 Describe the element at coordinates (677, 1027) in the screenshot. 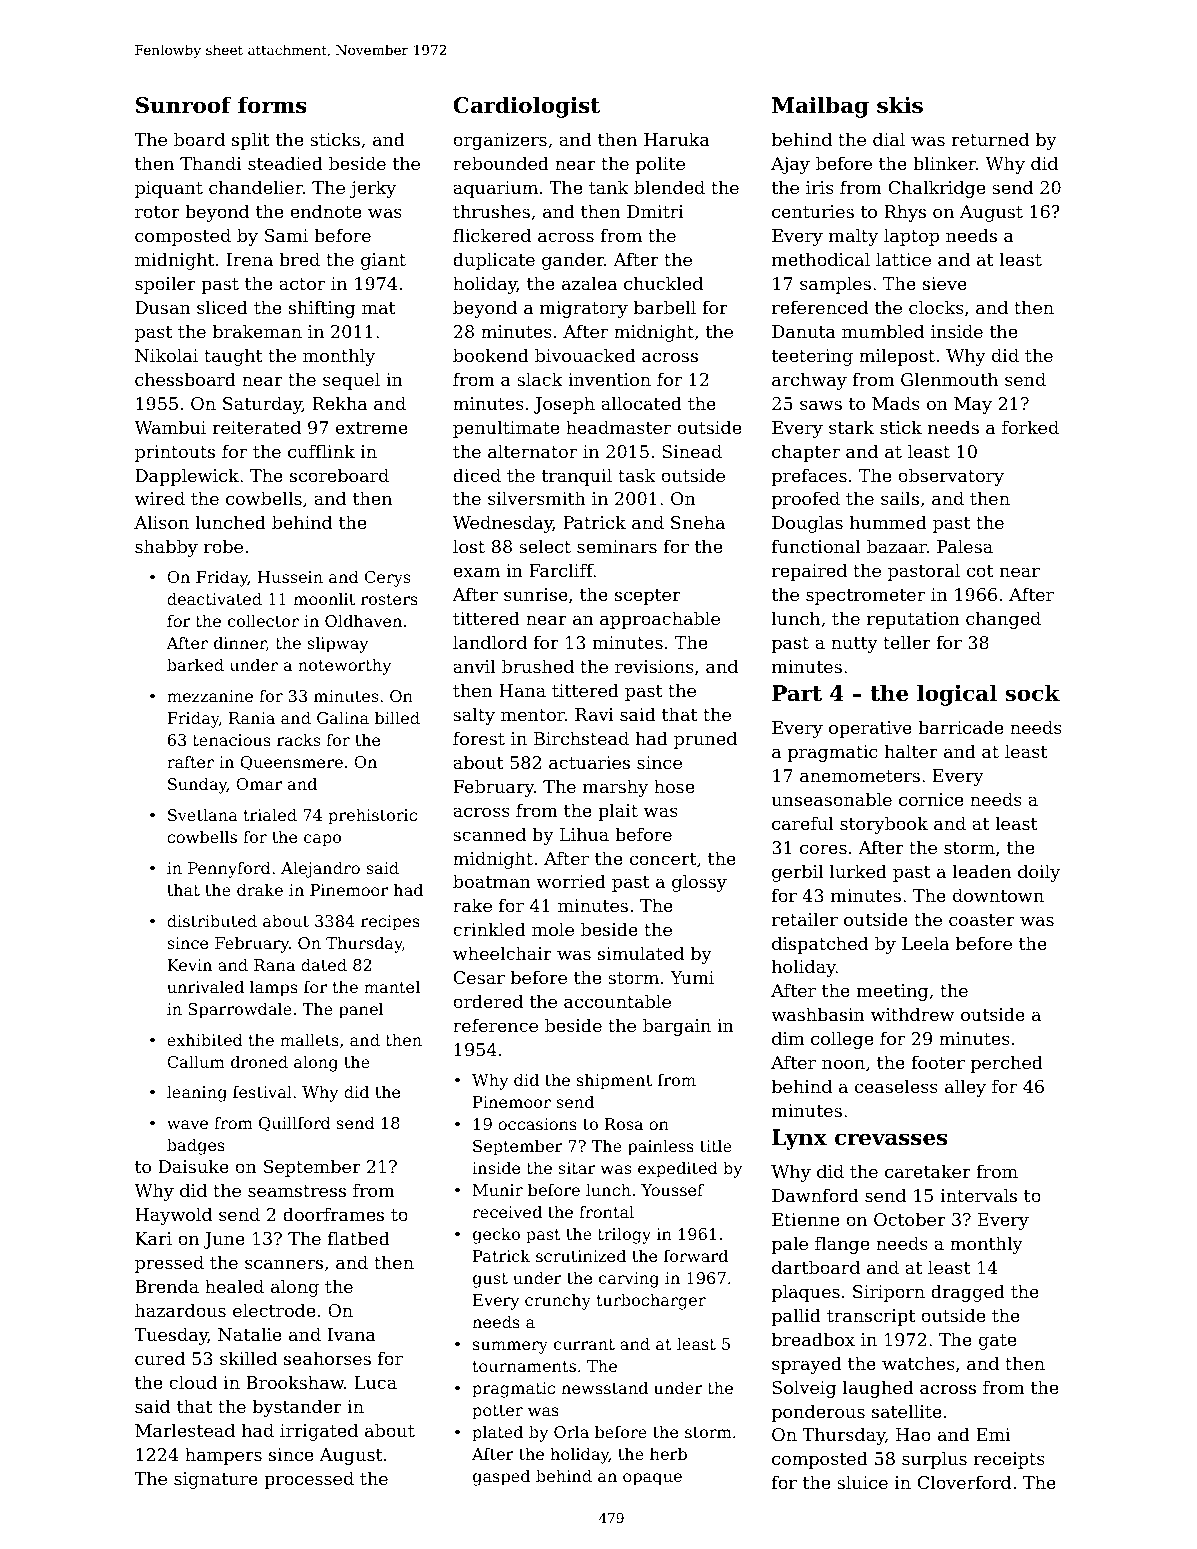

I see `bargain` at that location.
